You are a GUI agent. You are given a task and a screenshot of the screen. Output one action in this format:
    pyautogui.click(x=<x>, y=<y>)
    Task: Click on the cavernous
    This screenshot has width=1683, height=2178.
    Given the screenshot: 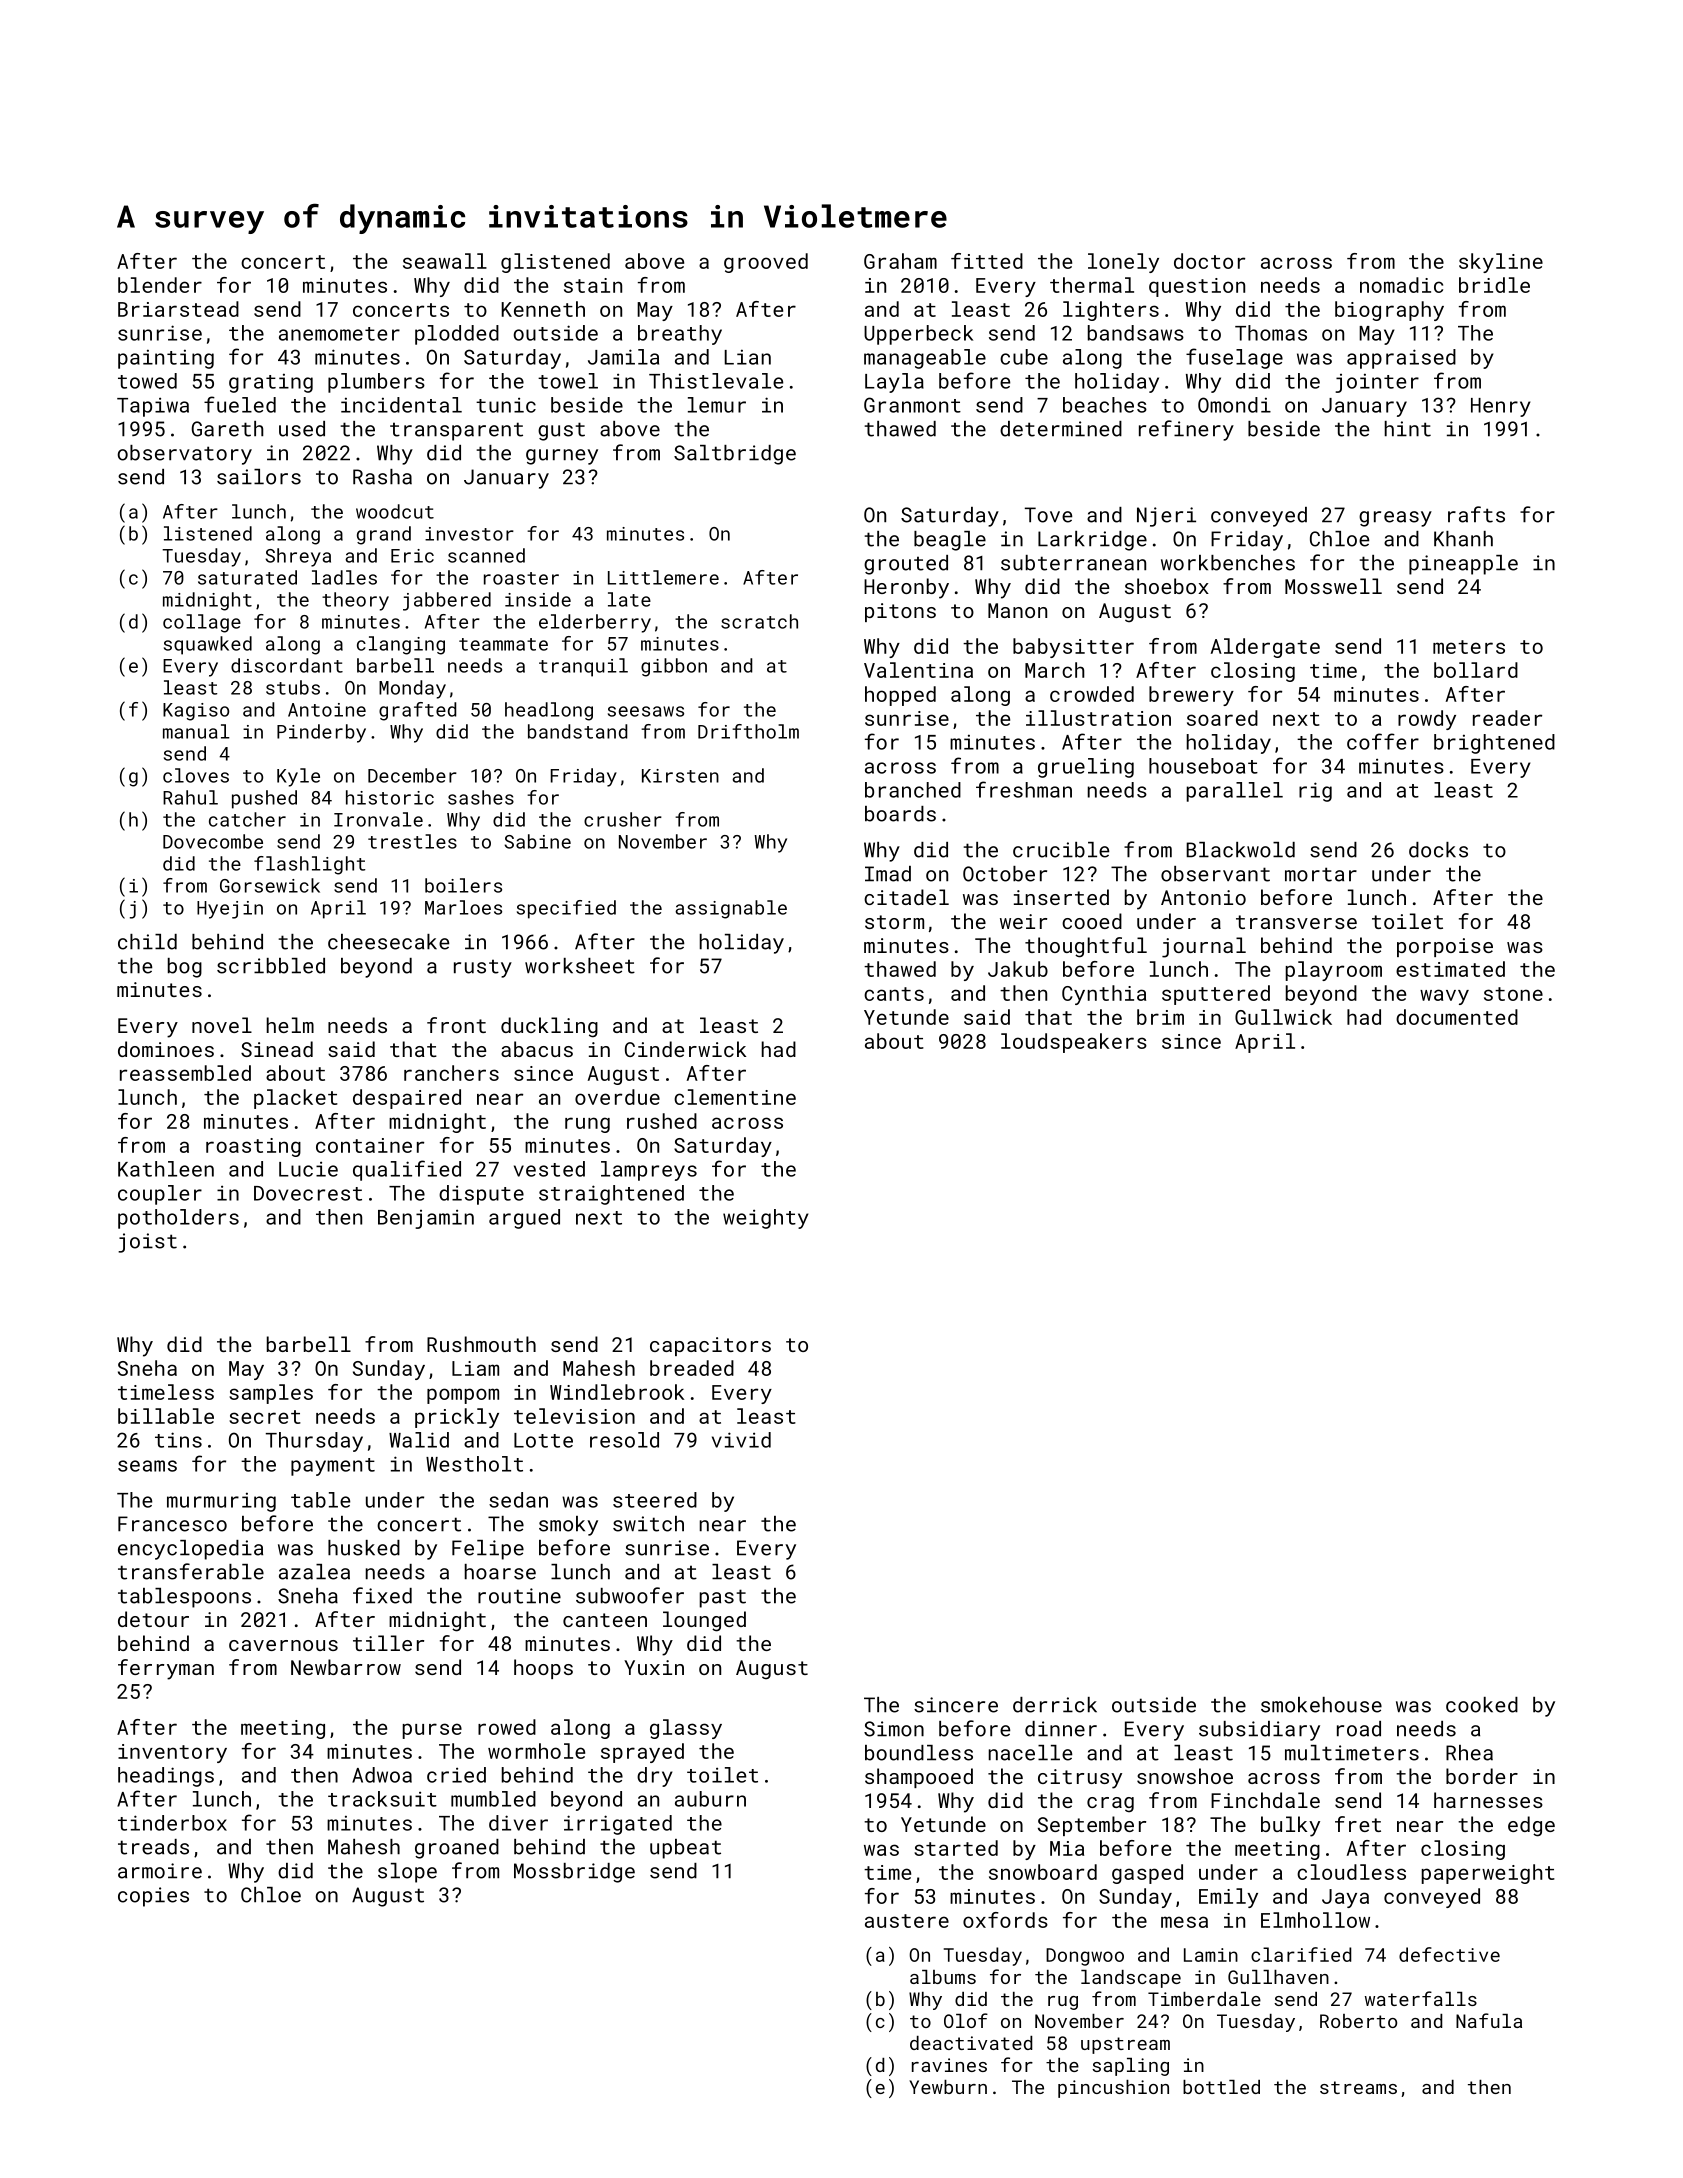 What is the action you would take?
    pyautogui.click(x=283, y=1645)
